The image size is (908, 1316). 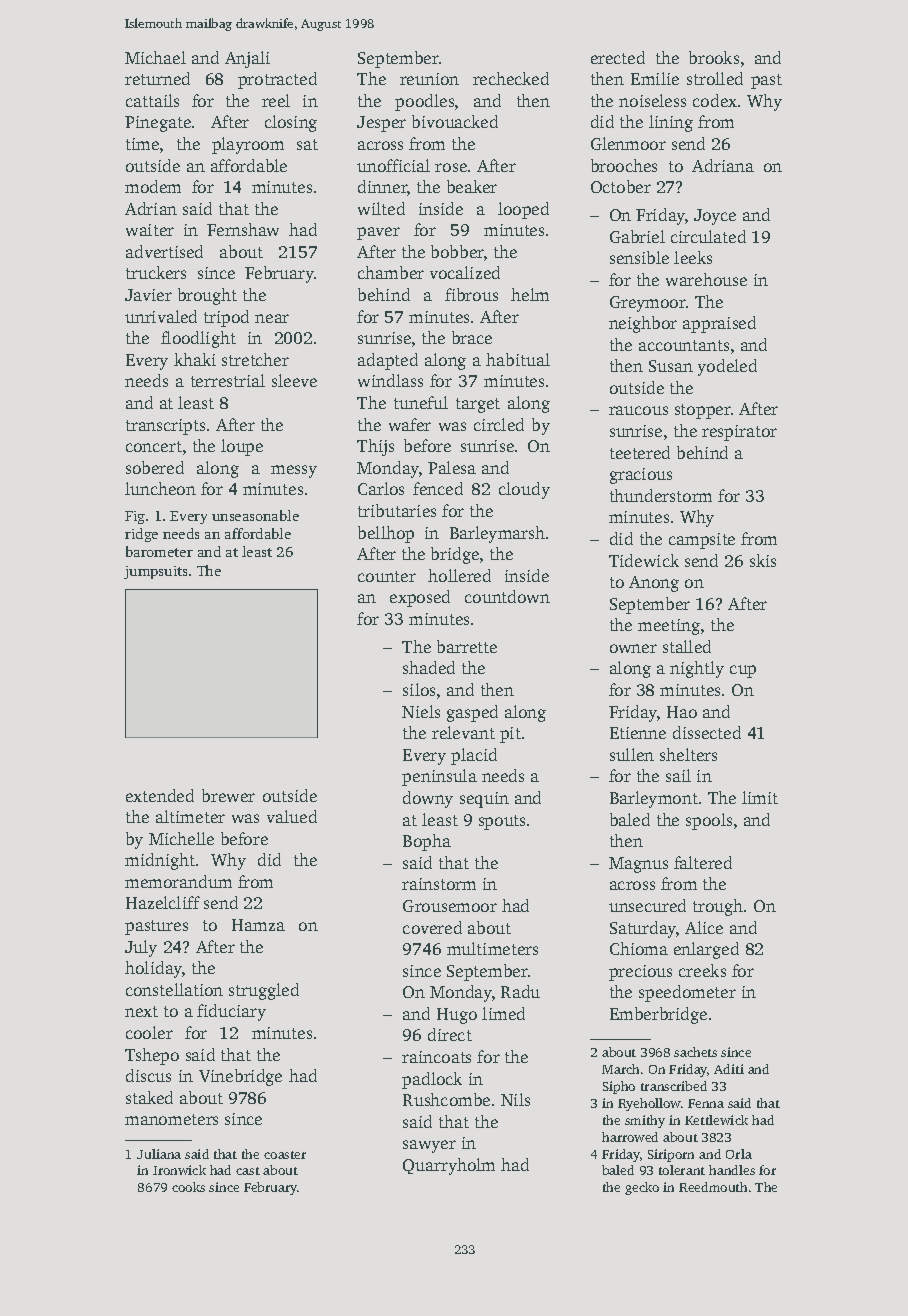 What do you see at coordinates (471, 294) in the document?
I see `fibrous` at bounding box center [471, 294].
